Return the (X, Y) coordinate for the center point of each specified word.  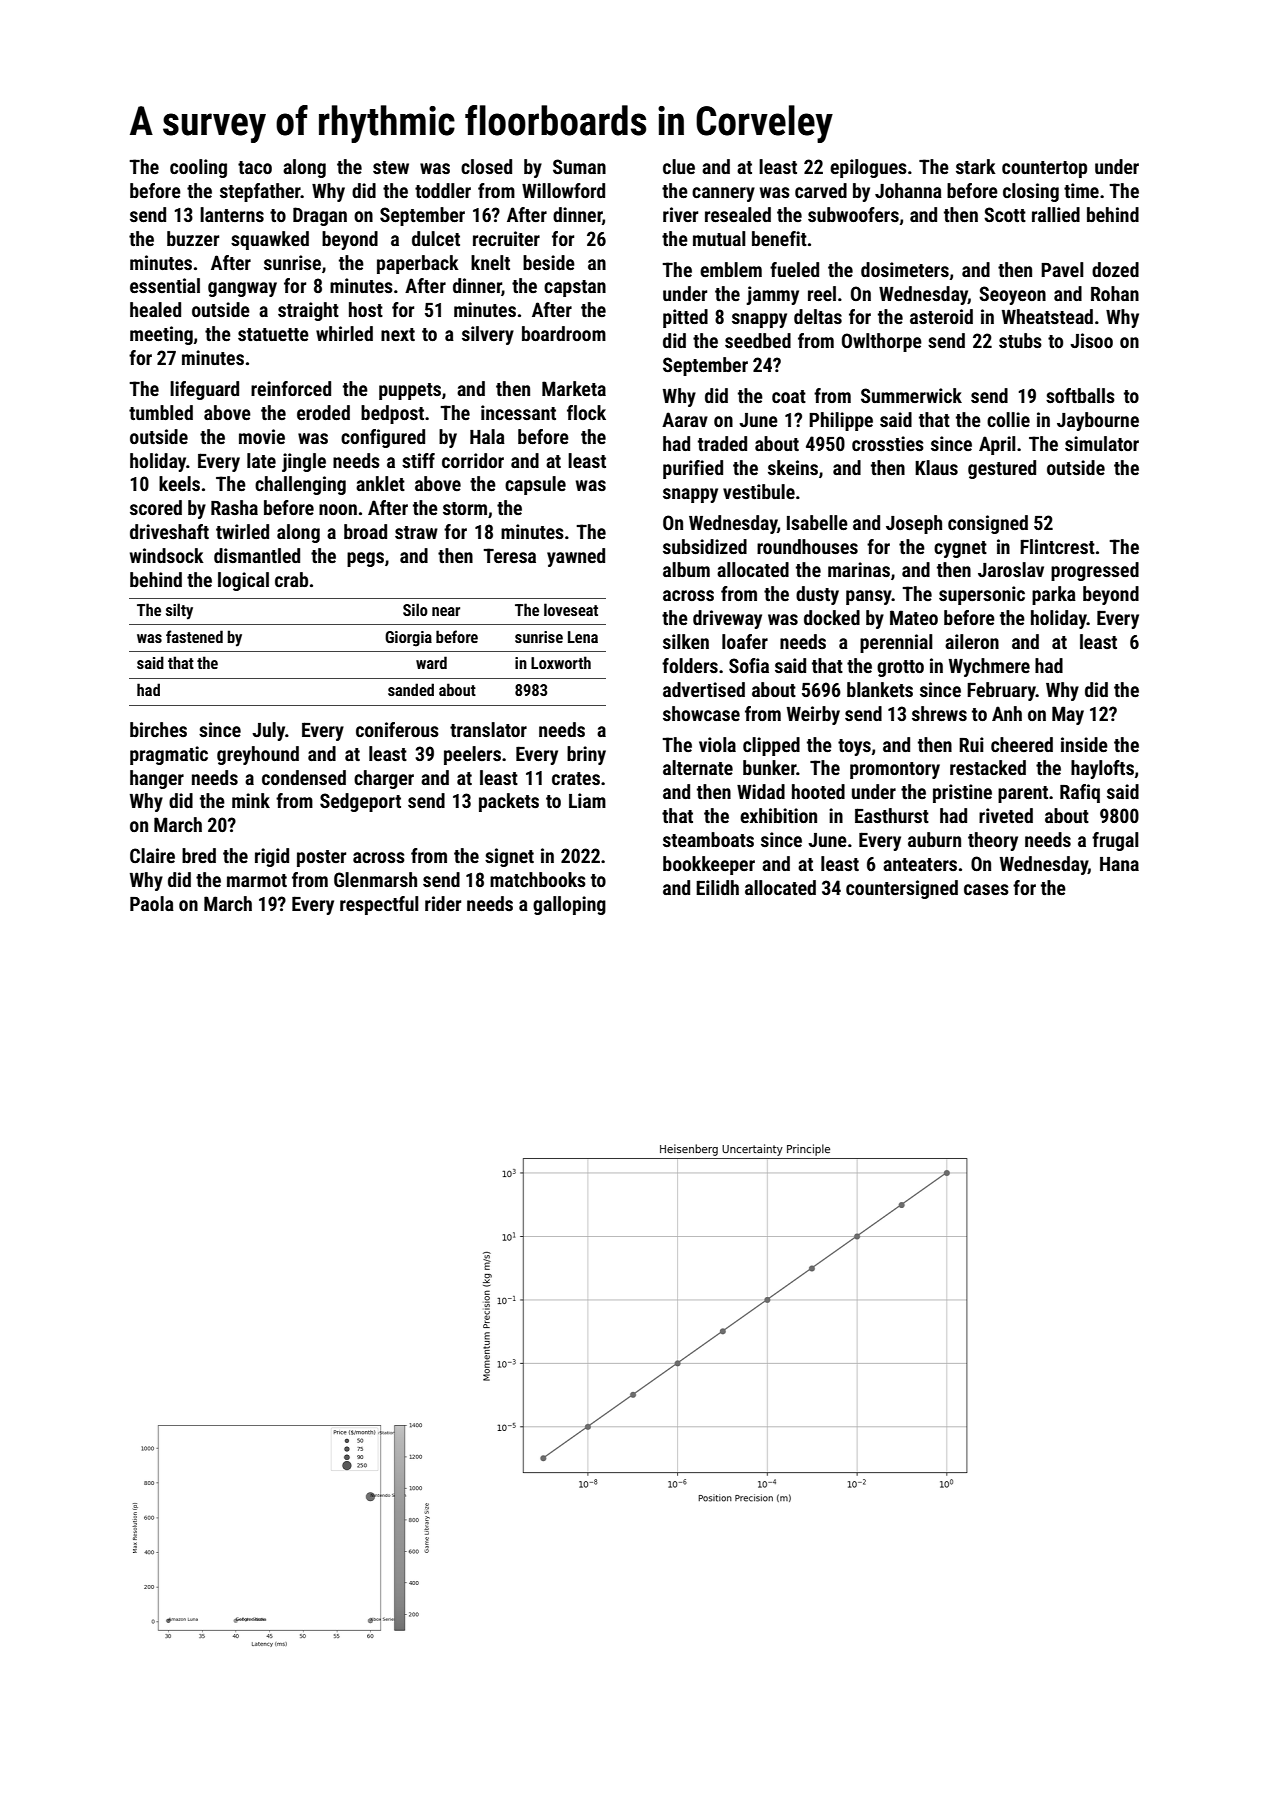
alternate (698, 767)
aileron (972, 641)
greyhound (258, 755)
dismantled (257, 555)
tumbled (161, 412)
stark (976, 166)
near (446, 611)
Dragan (320, 216)
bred (199, 855)
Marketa (574, 388)
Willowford (563, 190)
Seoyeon (1012, 295)
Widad (761, 791)
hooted (818, 791)
